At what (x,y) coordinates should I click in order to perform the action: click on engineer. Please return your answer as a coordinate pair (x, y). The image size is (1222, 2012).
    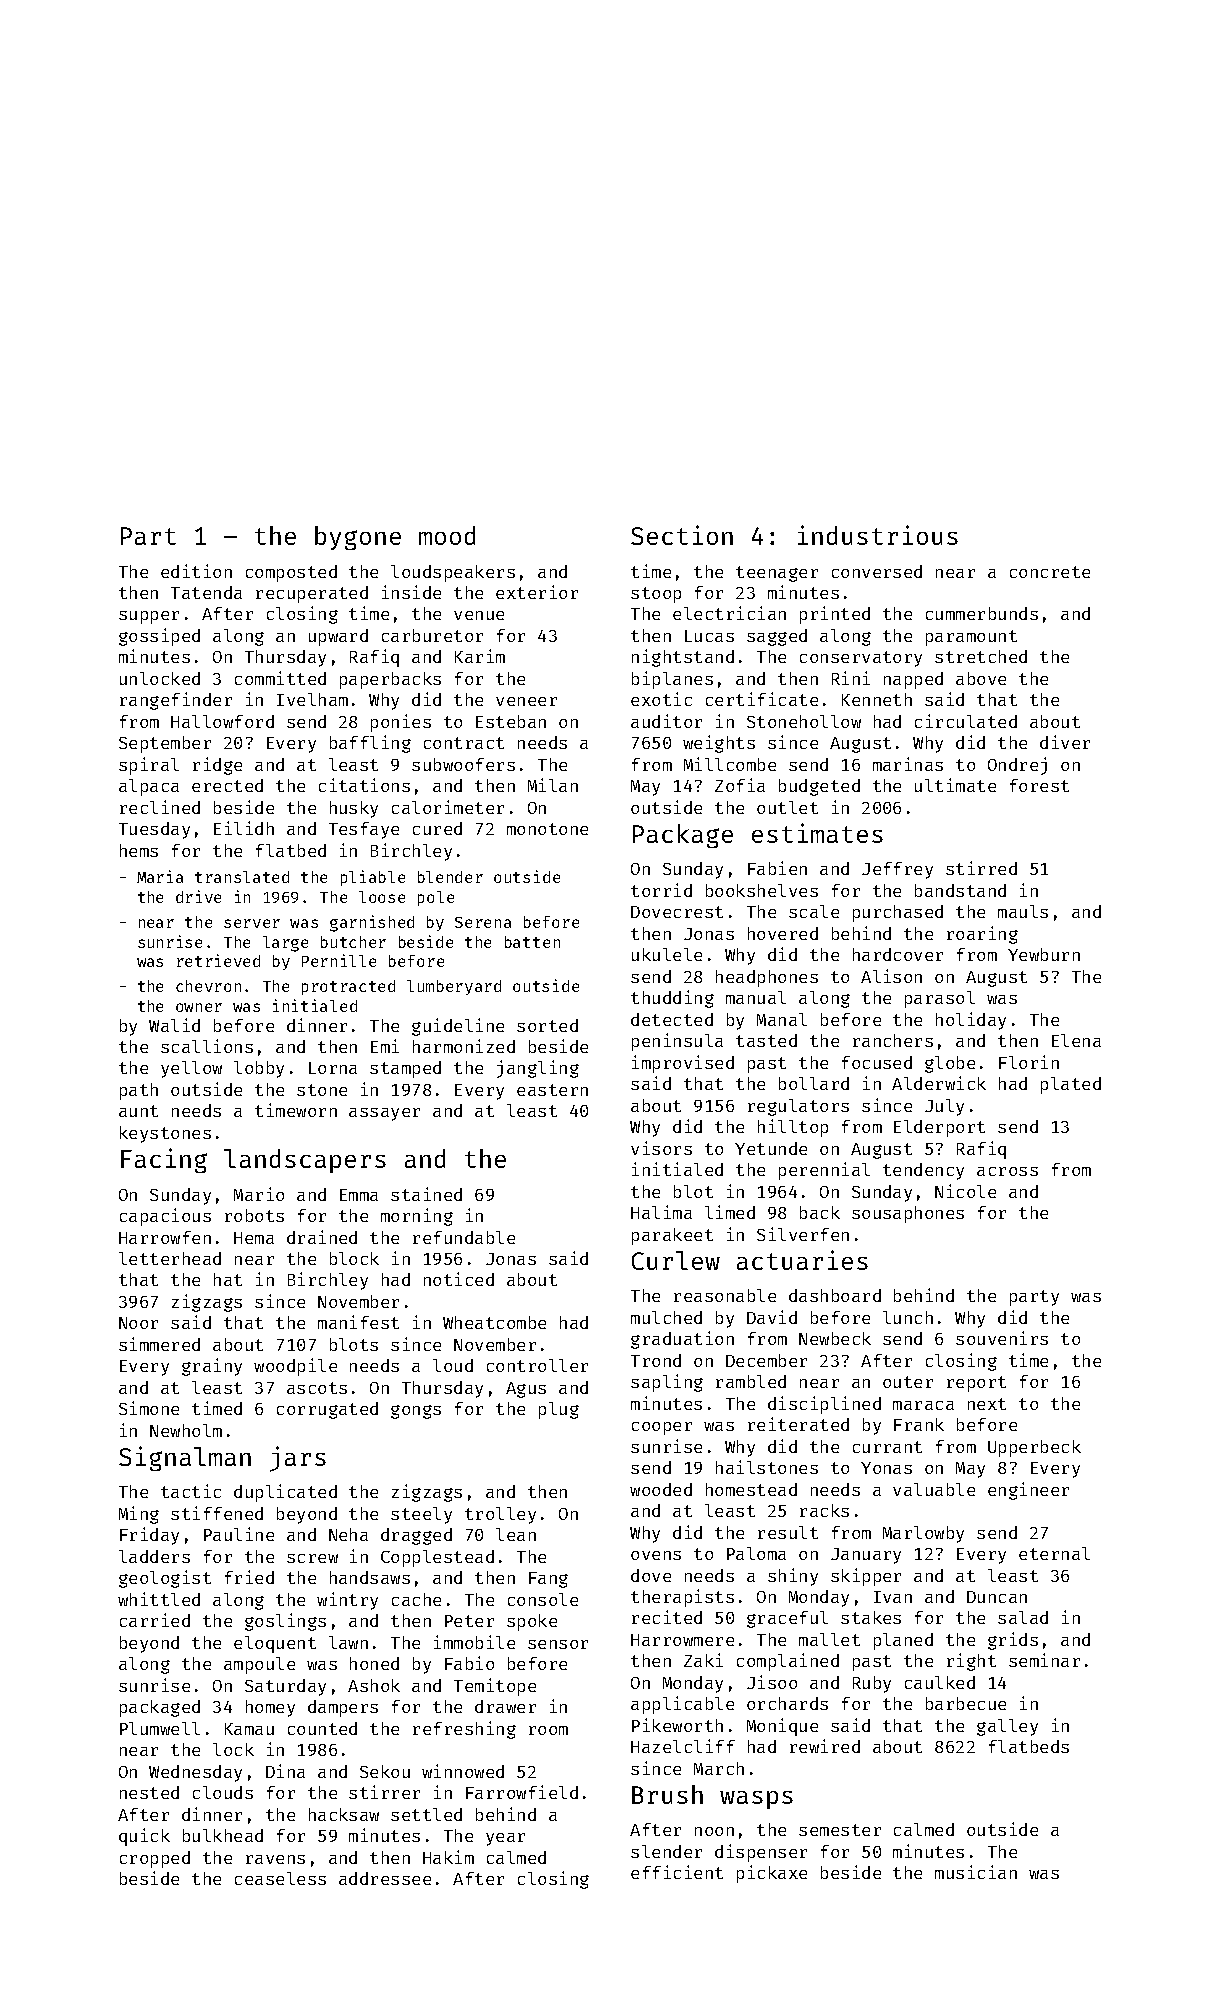
    Looking at the image, I should click on (1028, 1491).
